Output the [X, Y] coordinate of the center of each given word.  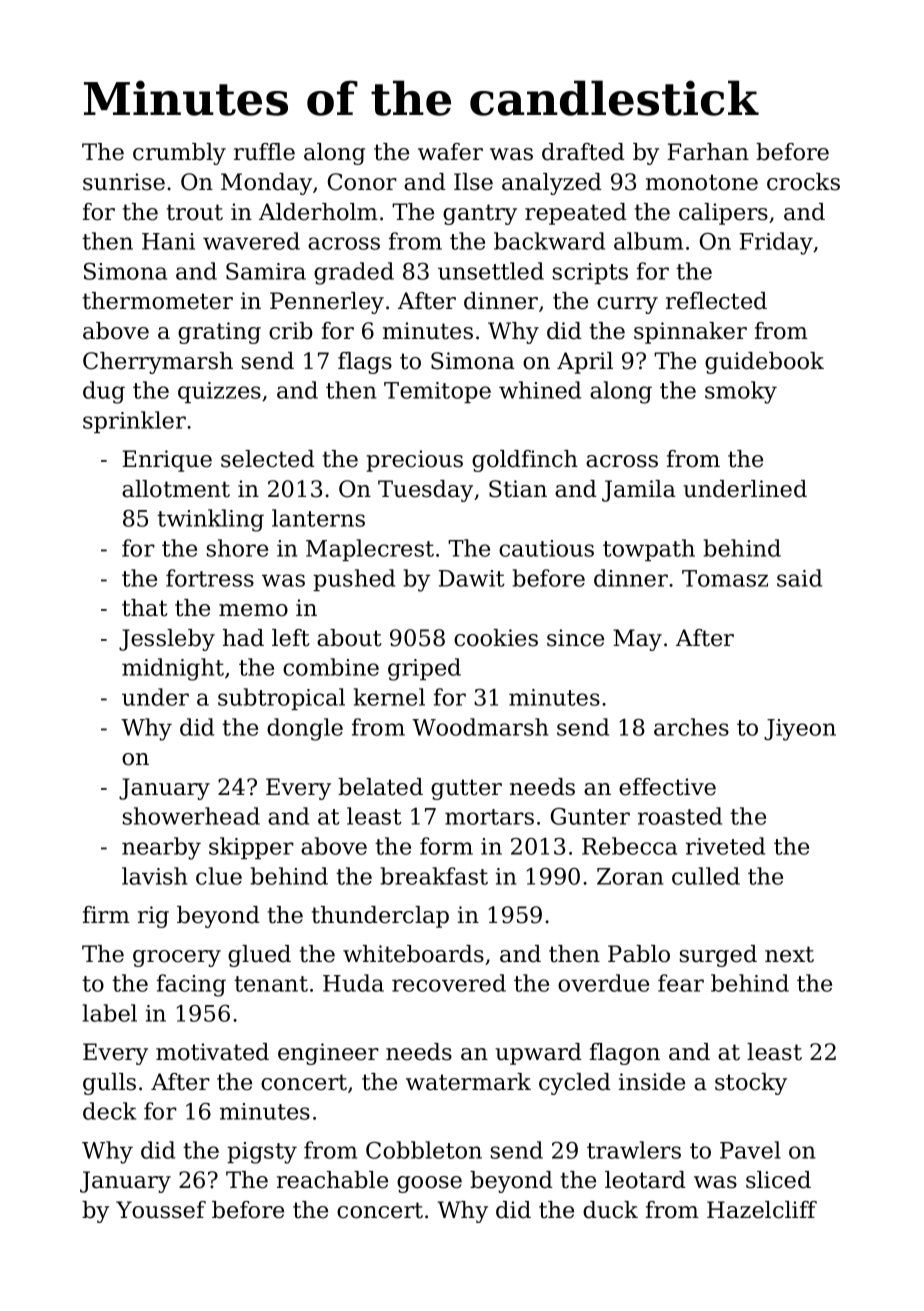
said [799, 578]
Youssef [161, 1210]
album [648, 241]
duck [610, 1210]
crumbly [179, 154]
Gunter [590, 816]
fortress [210, 578]
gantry [480, 214]
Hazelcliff [762, 1210]
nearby [161, 848]
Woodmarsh [480, 727]
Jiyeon [800, 730]
